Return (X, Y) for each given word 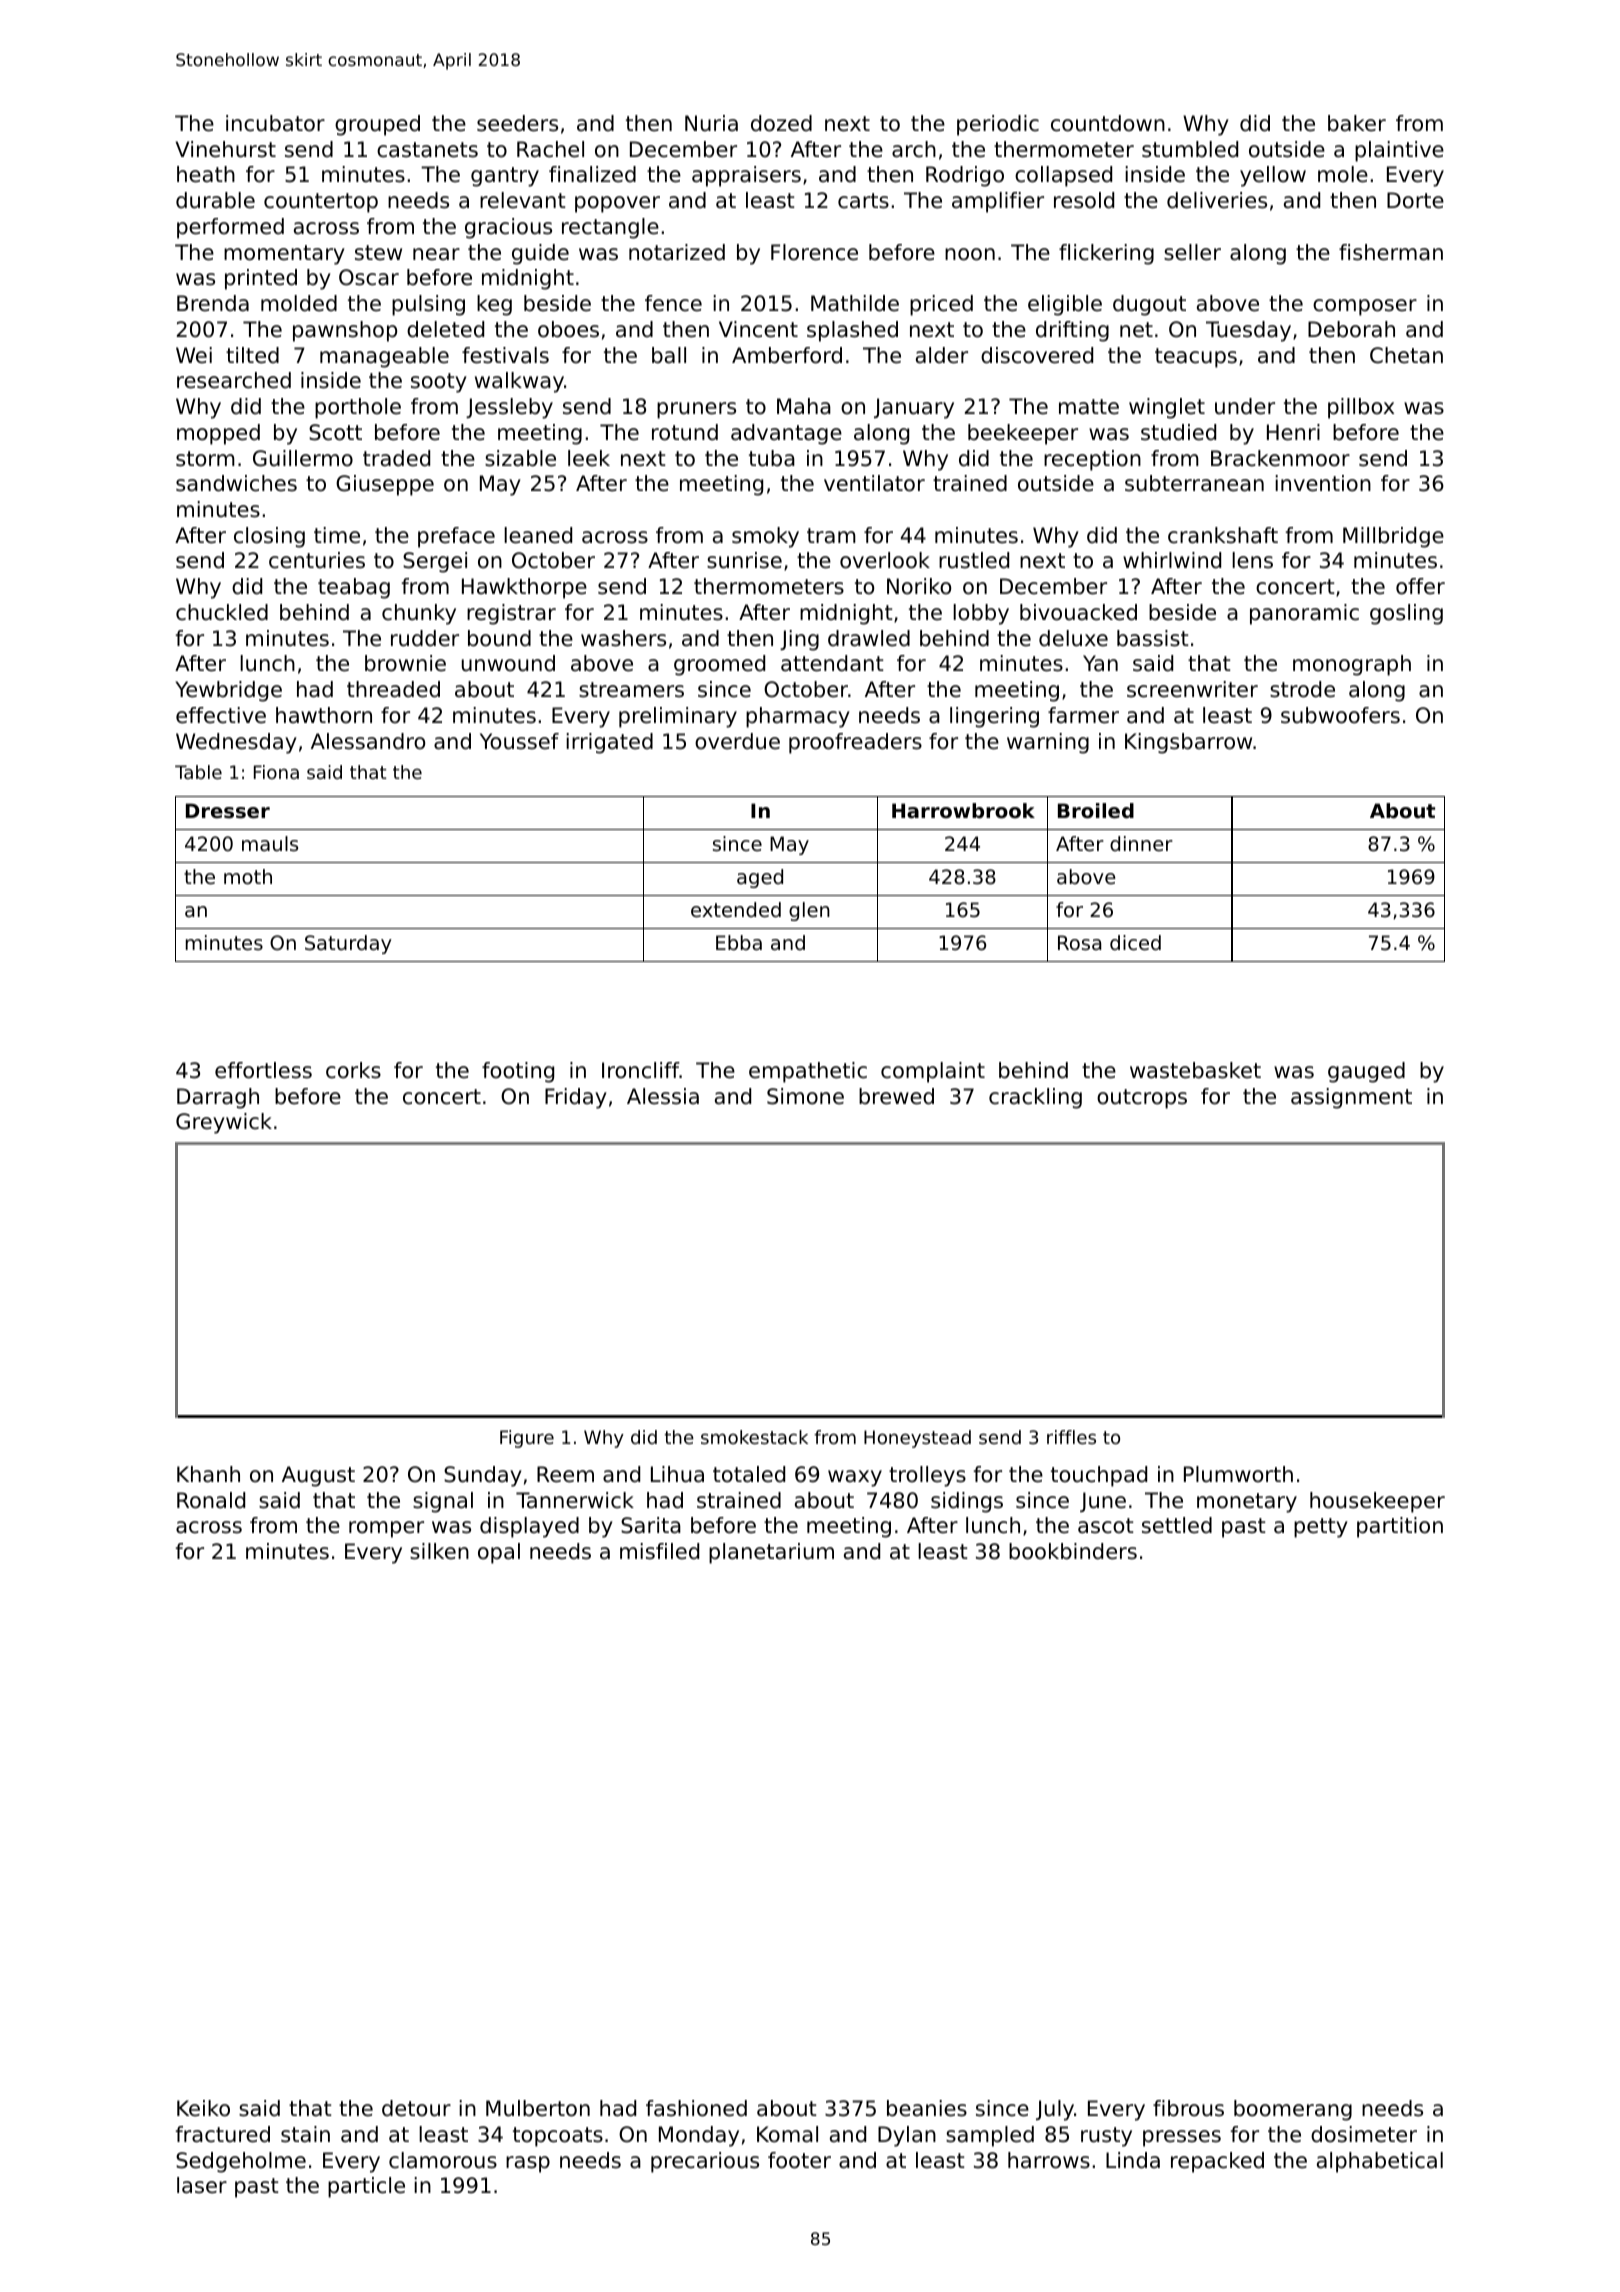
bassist (1153, 638)
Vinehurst (226, 149)
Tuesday (1248, 331)
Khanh (208, 1474)
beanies (927, 2108)
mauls (270, 844)
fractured (223, 2134)
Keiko (203, 2108)
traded (396, 458)
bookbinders (1073, 1551)
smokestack (754, 1437)
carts (863, 201)
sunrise (744, 560)
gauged (1366, 1072)
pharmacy (798, 717)
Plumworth (1238, 1474)
